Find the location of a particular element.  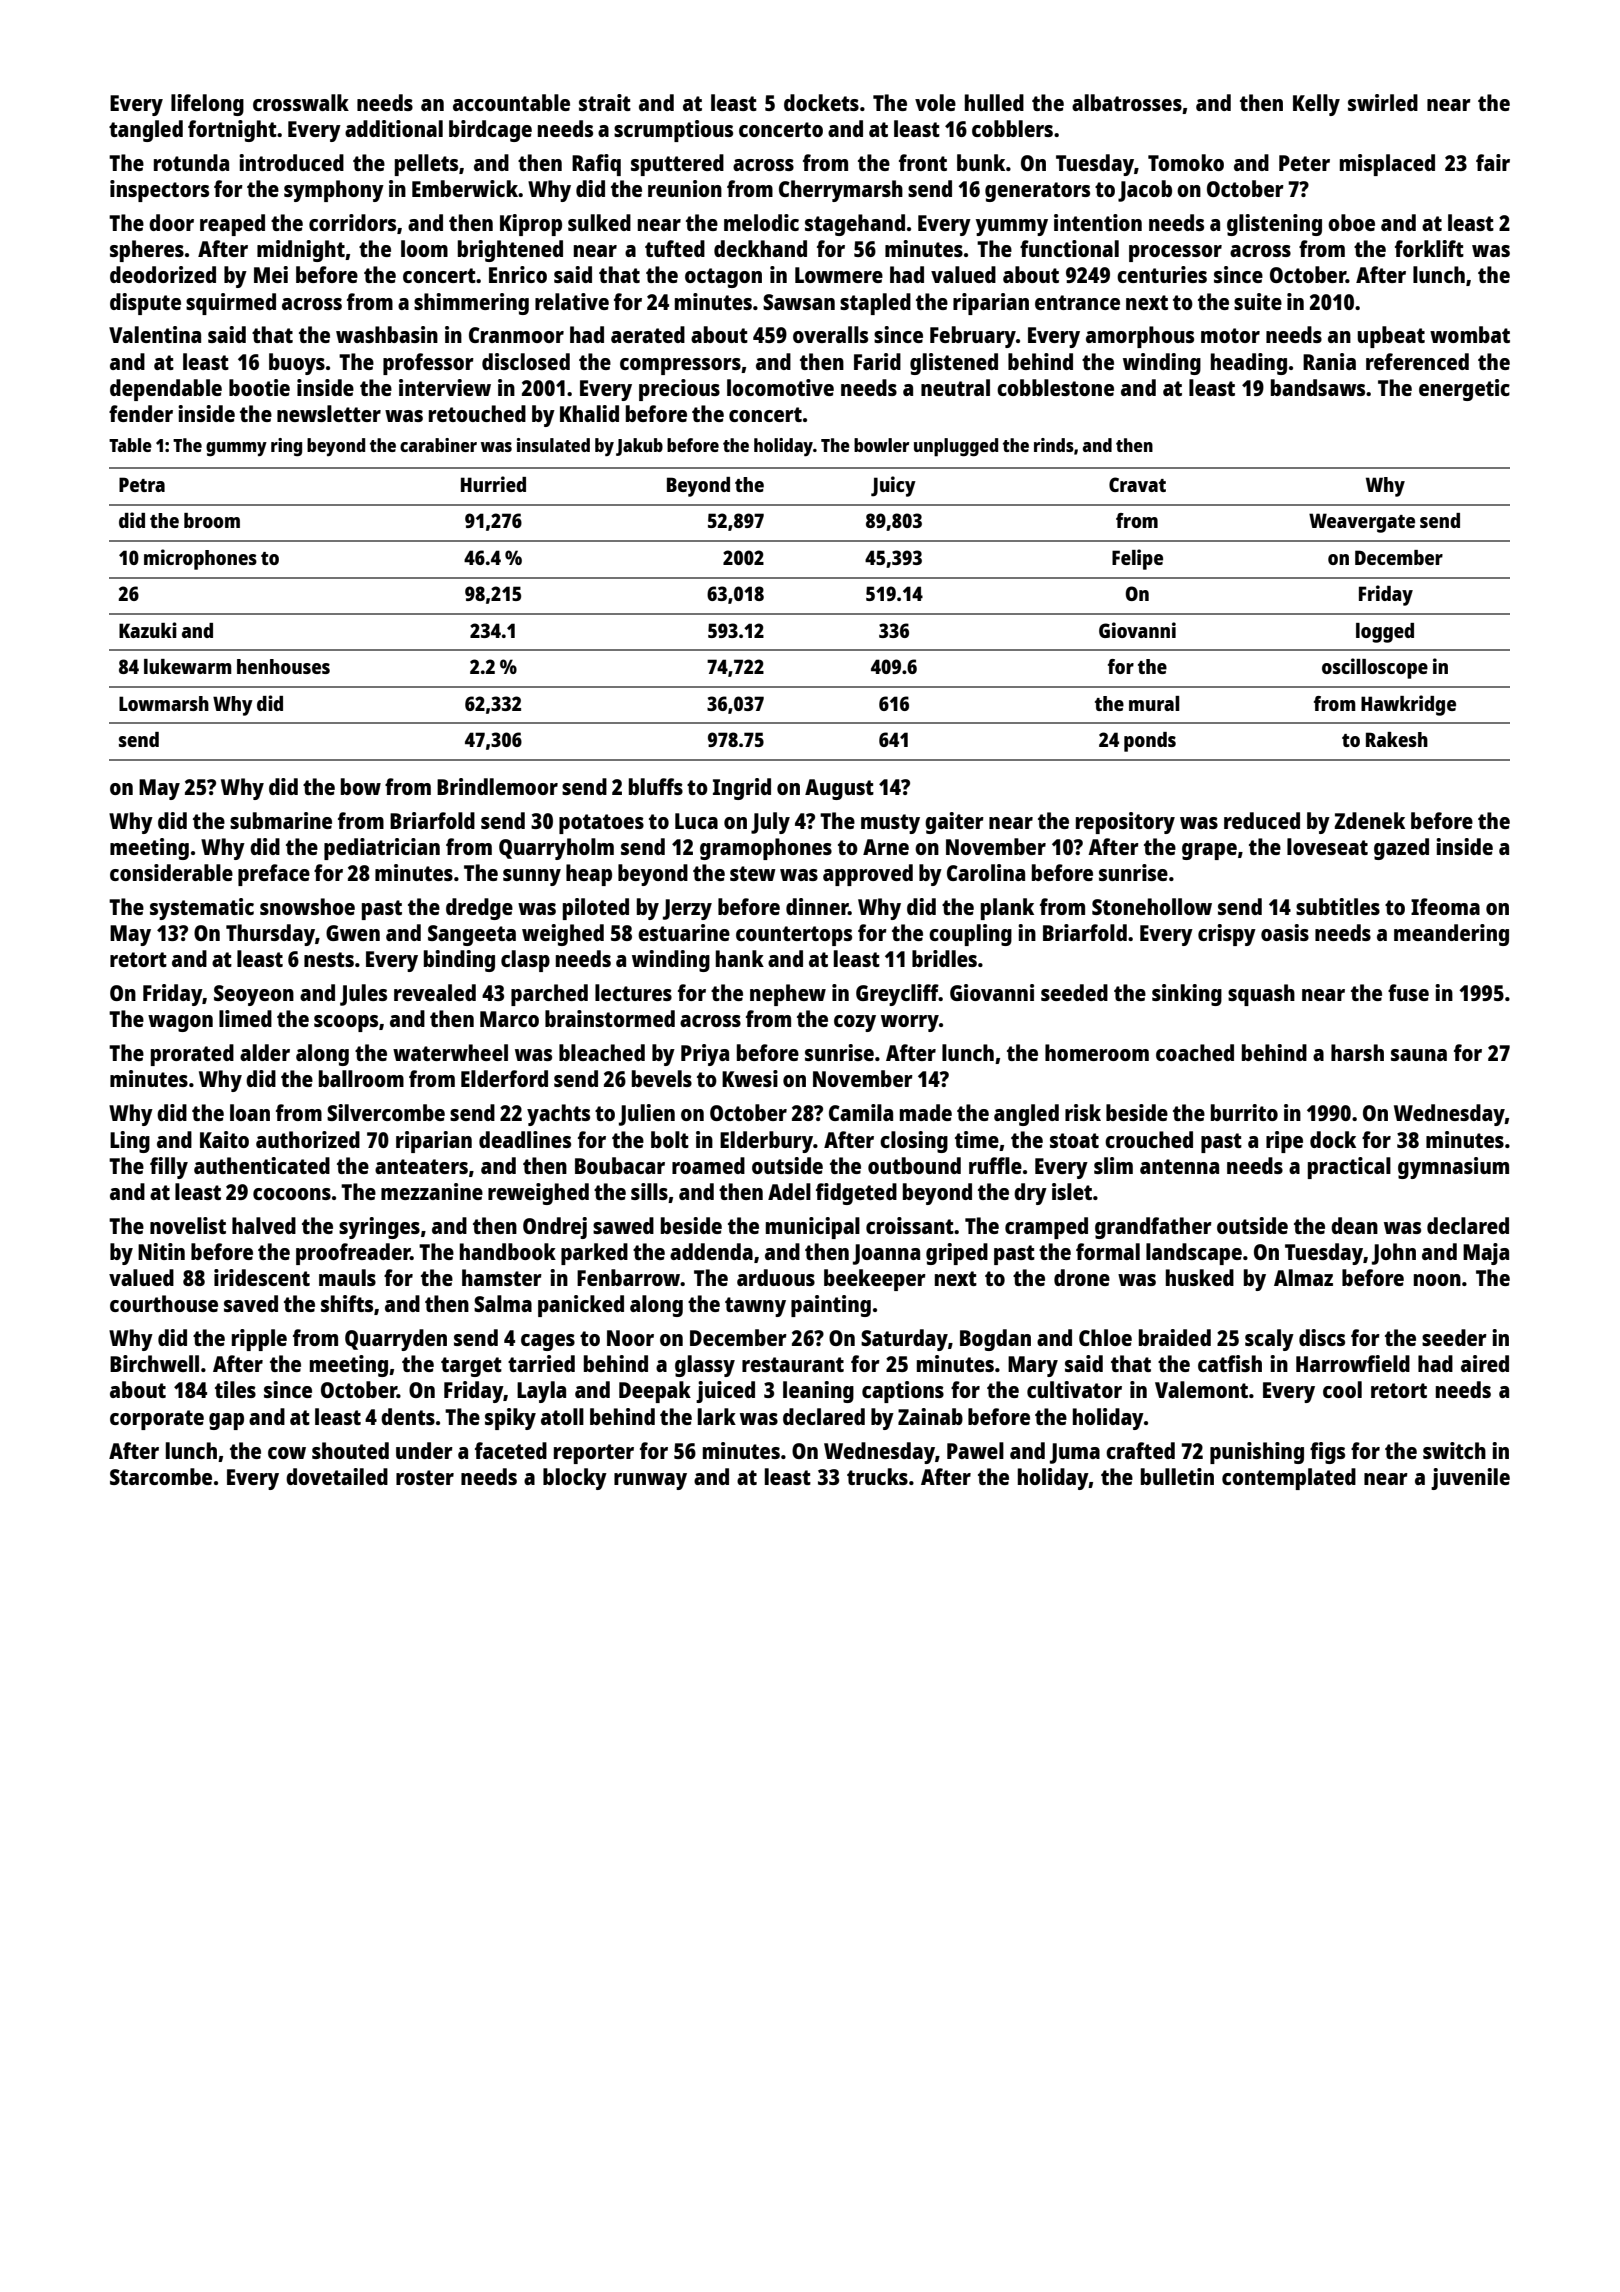

glistened is located at coordinates (954, 364).
